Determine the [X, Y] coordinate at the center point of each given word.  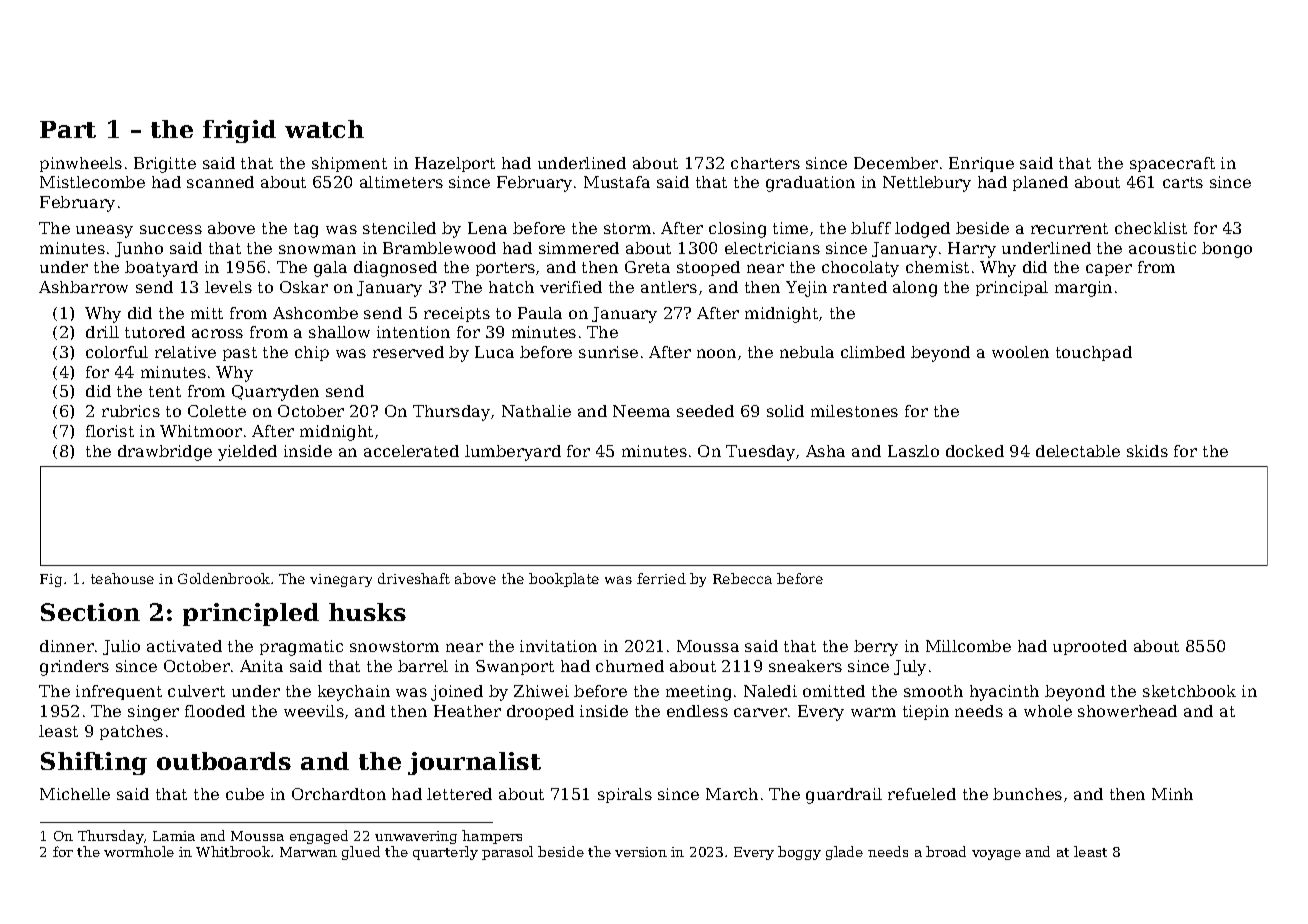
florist [110, 431]
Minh [1172, 794]
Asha [825, 451]
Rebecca [742, 578]
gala [330, 269]
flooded [215, 711]
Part [68, 129]
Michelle [75, 794]
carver [760, 712]
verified [571, 287]
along [915, 289]
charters [765, 163]
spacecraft [1172, 164]
